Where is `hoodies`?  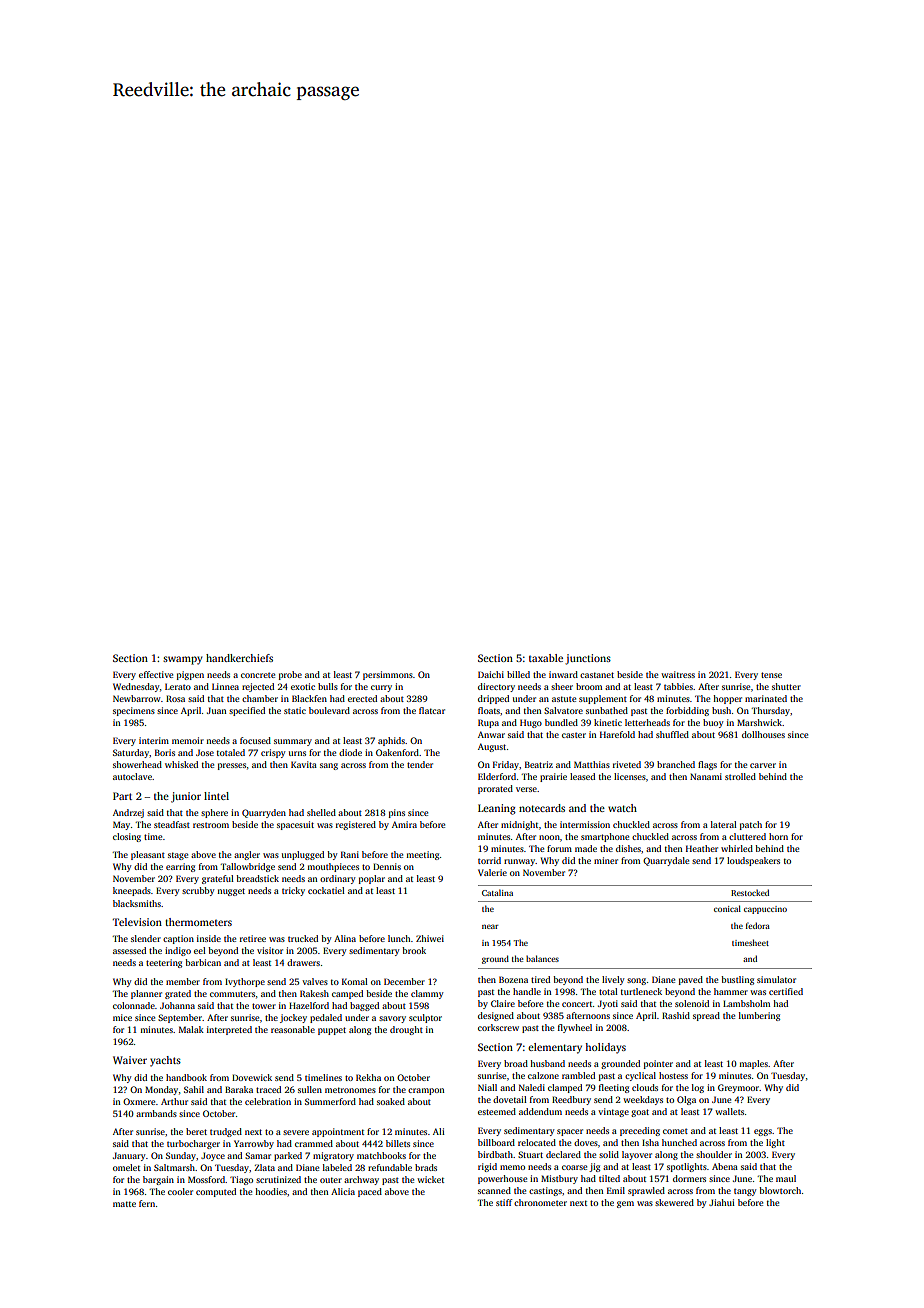 hoodies is located at coordinates (271, 1191).
